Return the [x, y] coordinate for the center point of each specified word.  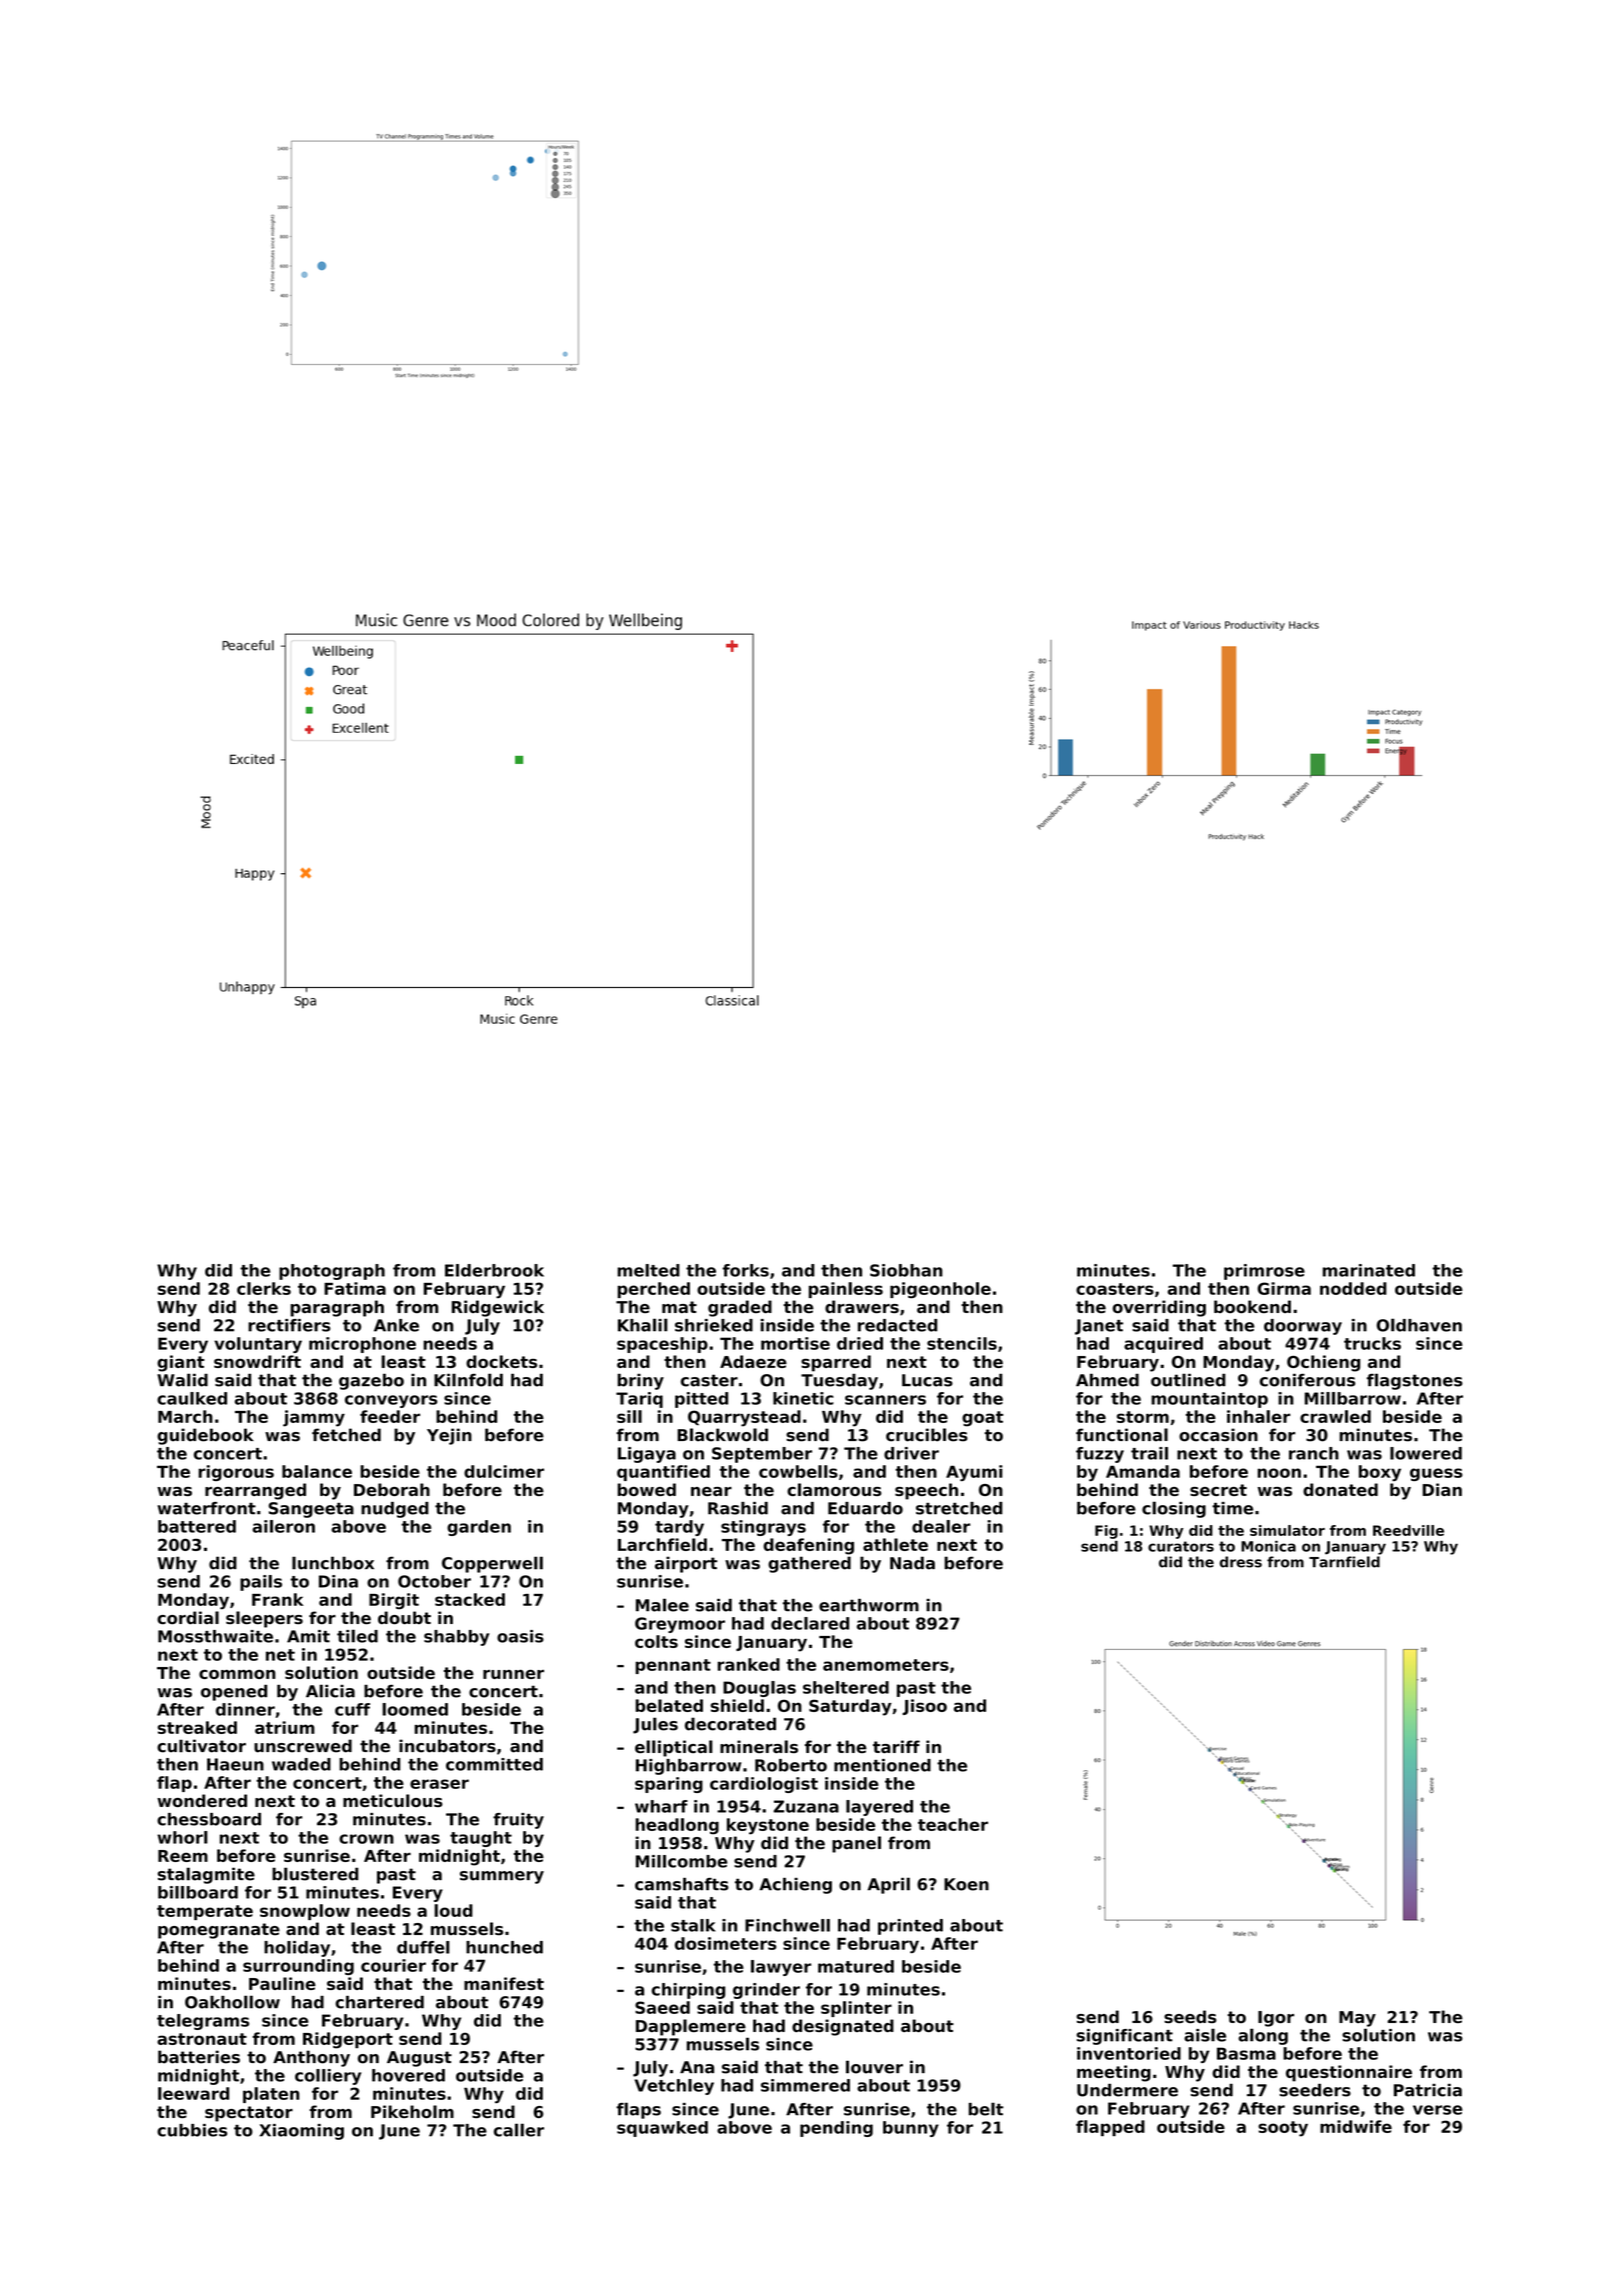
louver [874, 2067]
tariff [896, 1746]
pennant [673, 1666]
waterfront [206, 1508]
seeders [1315, 2090]
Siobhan [906, 1270]
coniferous [1307, 1380]
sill [629, 1416]
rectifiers [289, 1325]
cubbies [192, 2130]
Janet [1099, 1327]
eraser [439, 1784]
